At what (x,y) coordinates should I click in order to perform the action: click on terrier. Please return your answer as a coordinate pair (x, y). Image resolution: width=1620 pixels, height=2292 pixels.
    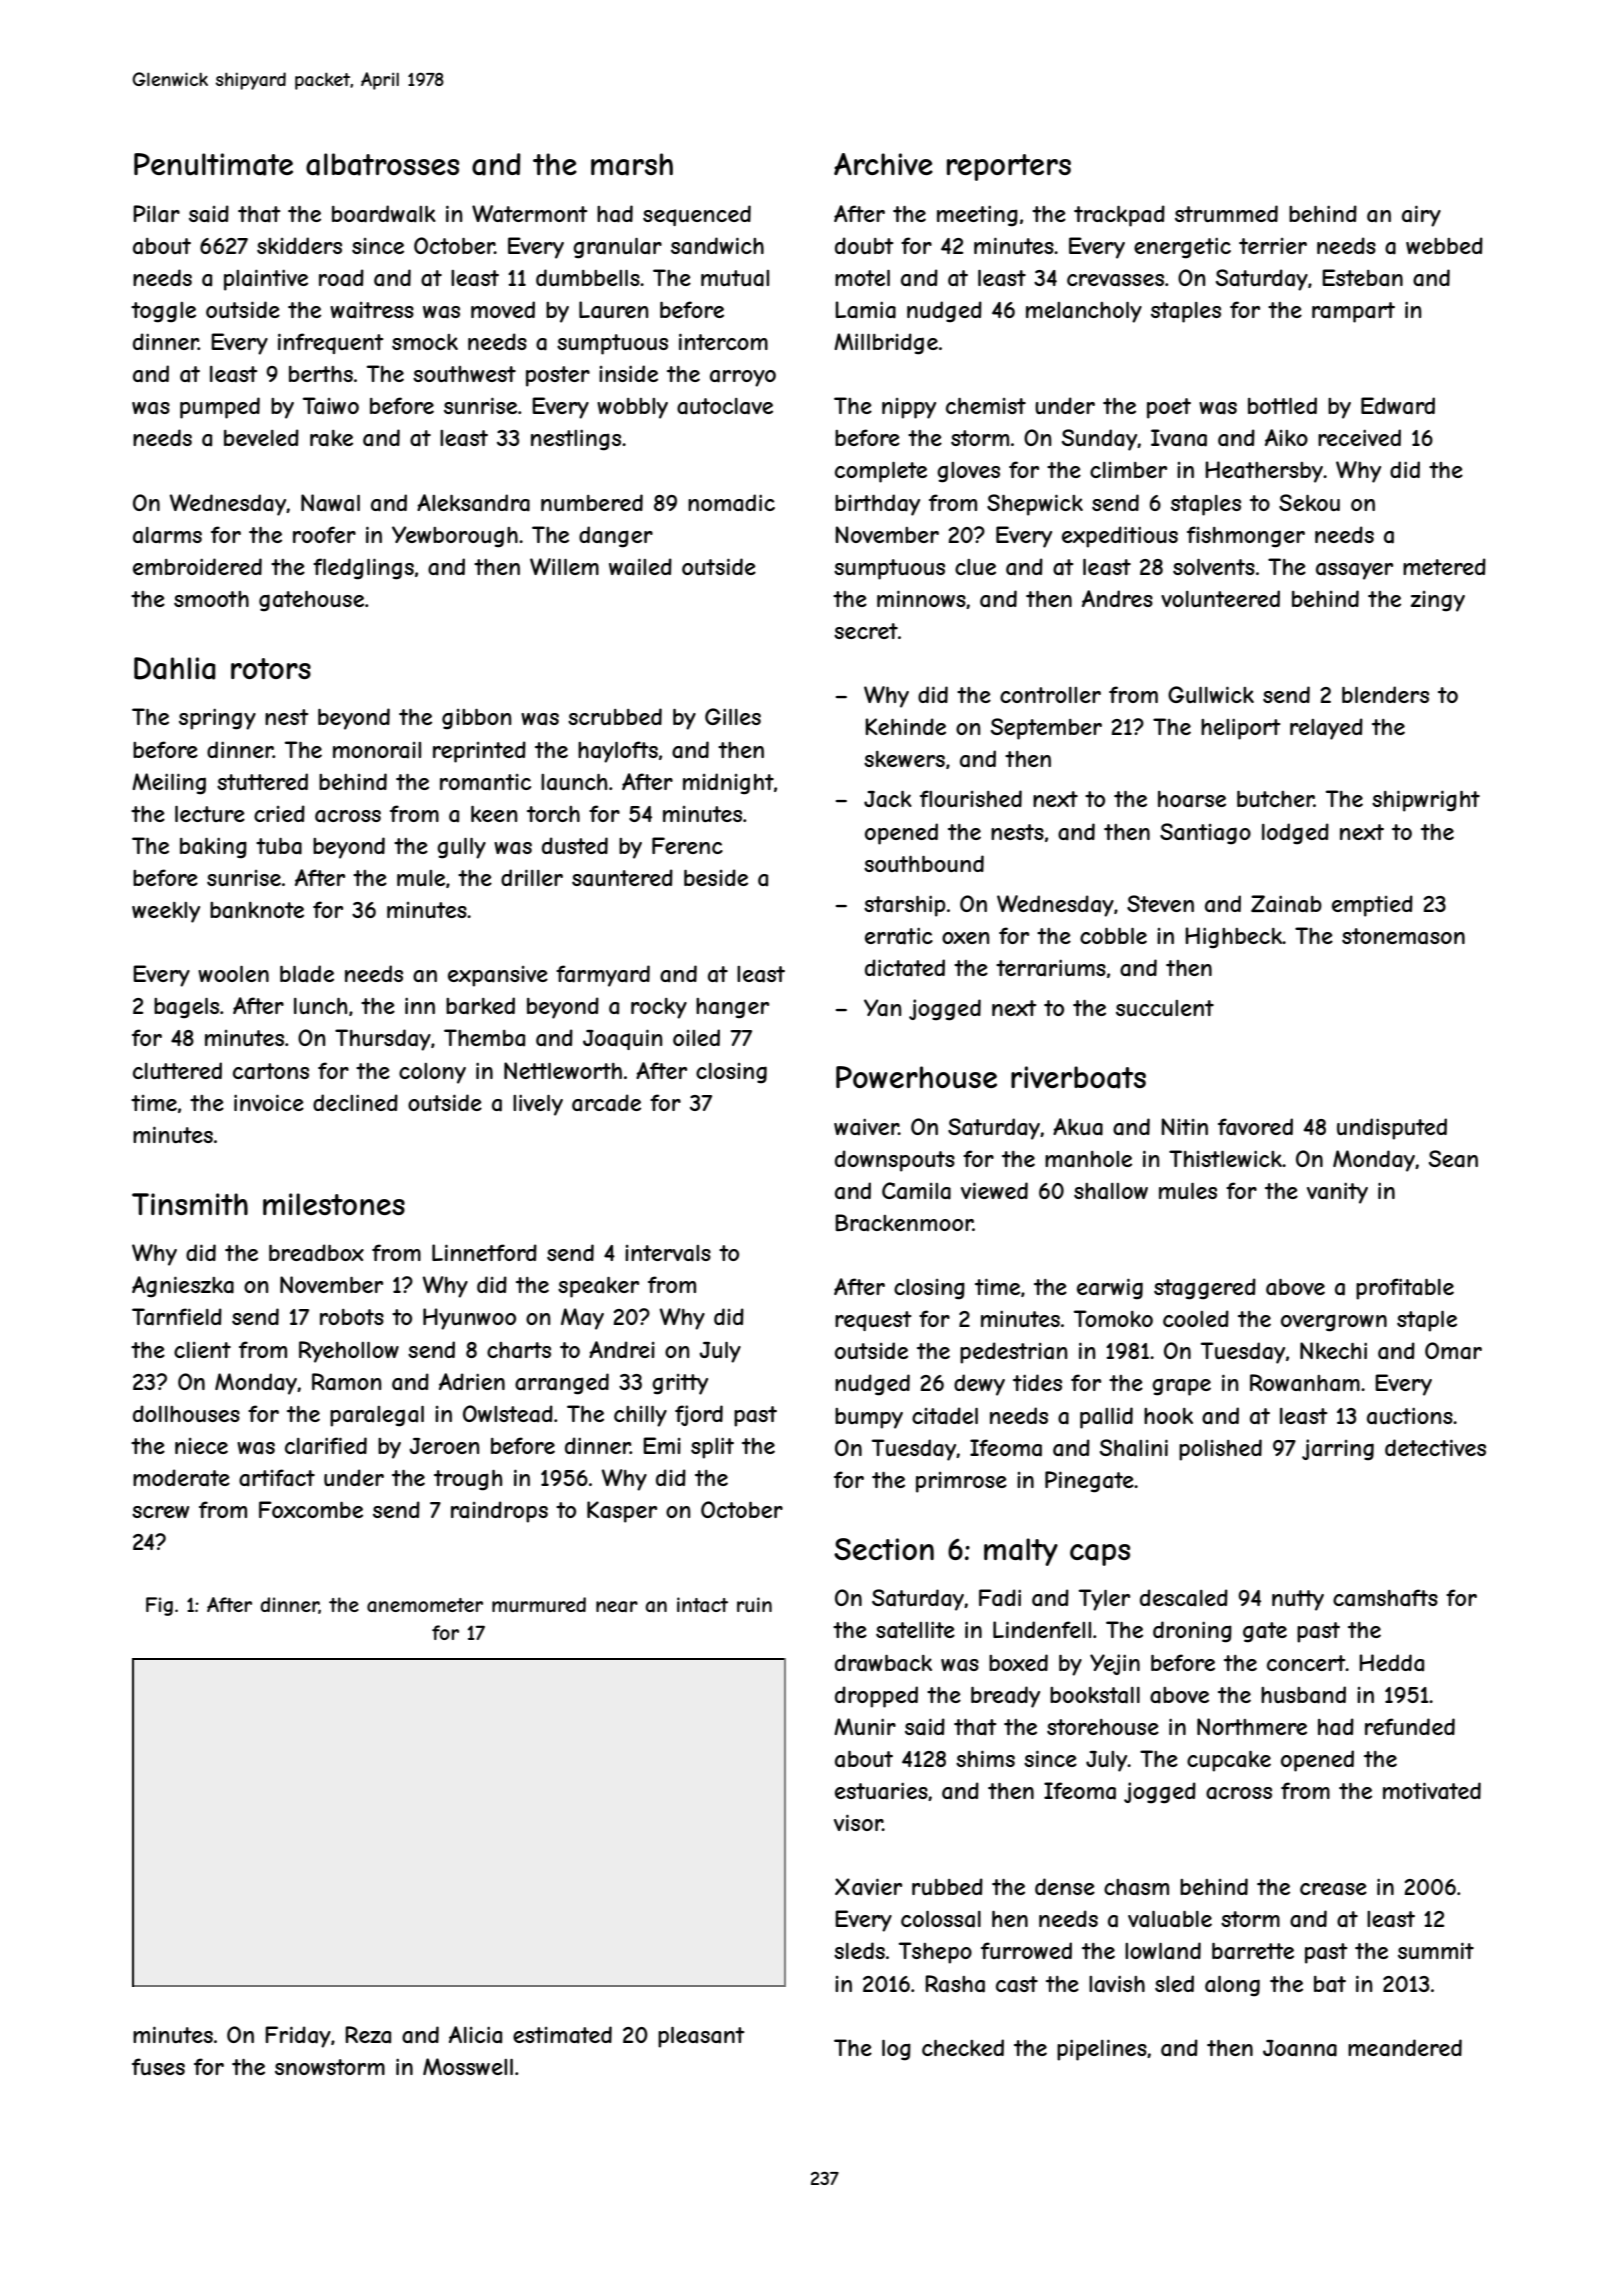
    Looking at the image, I should click on (1273, 246).
